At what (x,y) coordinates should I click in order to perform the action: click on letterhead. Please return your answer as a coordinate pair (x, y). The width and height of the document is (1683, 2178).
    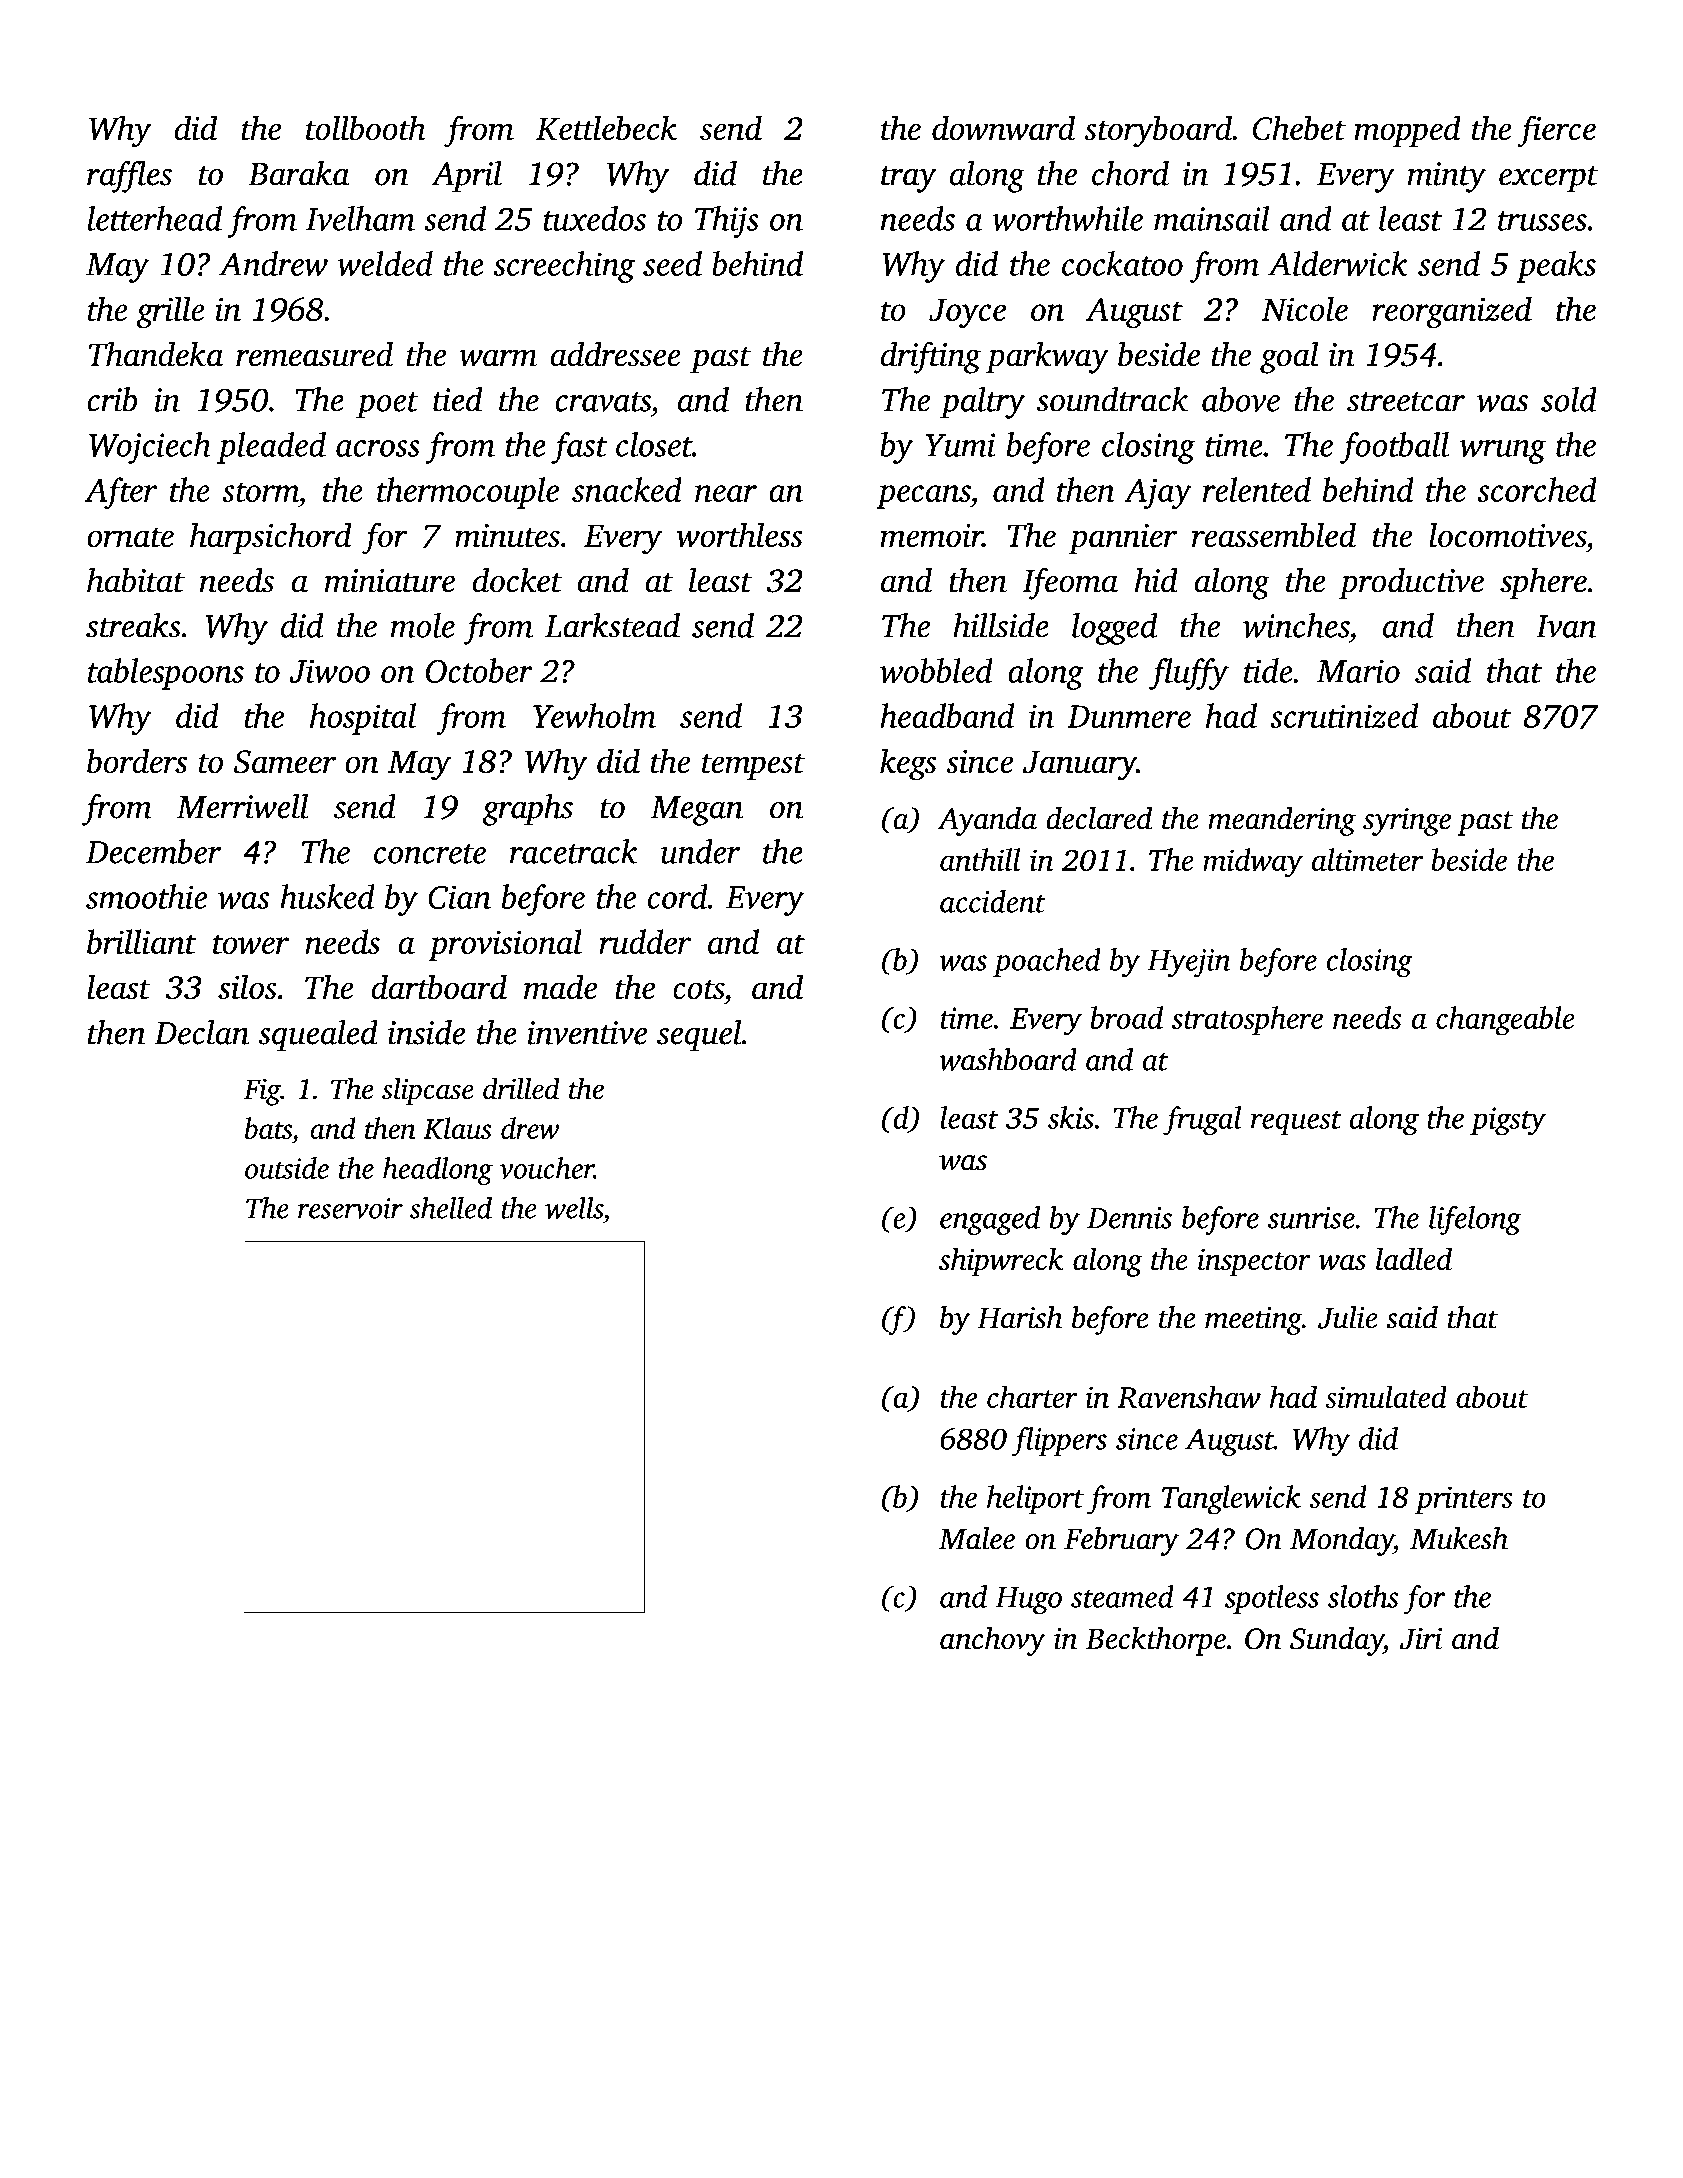
    Looking at the image, I should click on (155, 218).
